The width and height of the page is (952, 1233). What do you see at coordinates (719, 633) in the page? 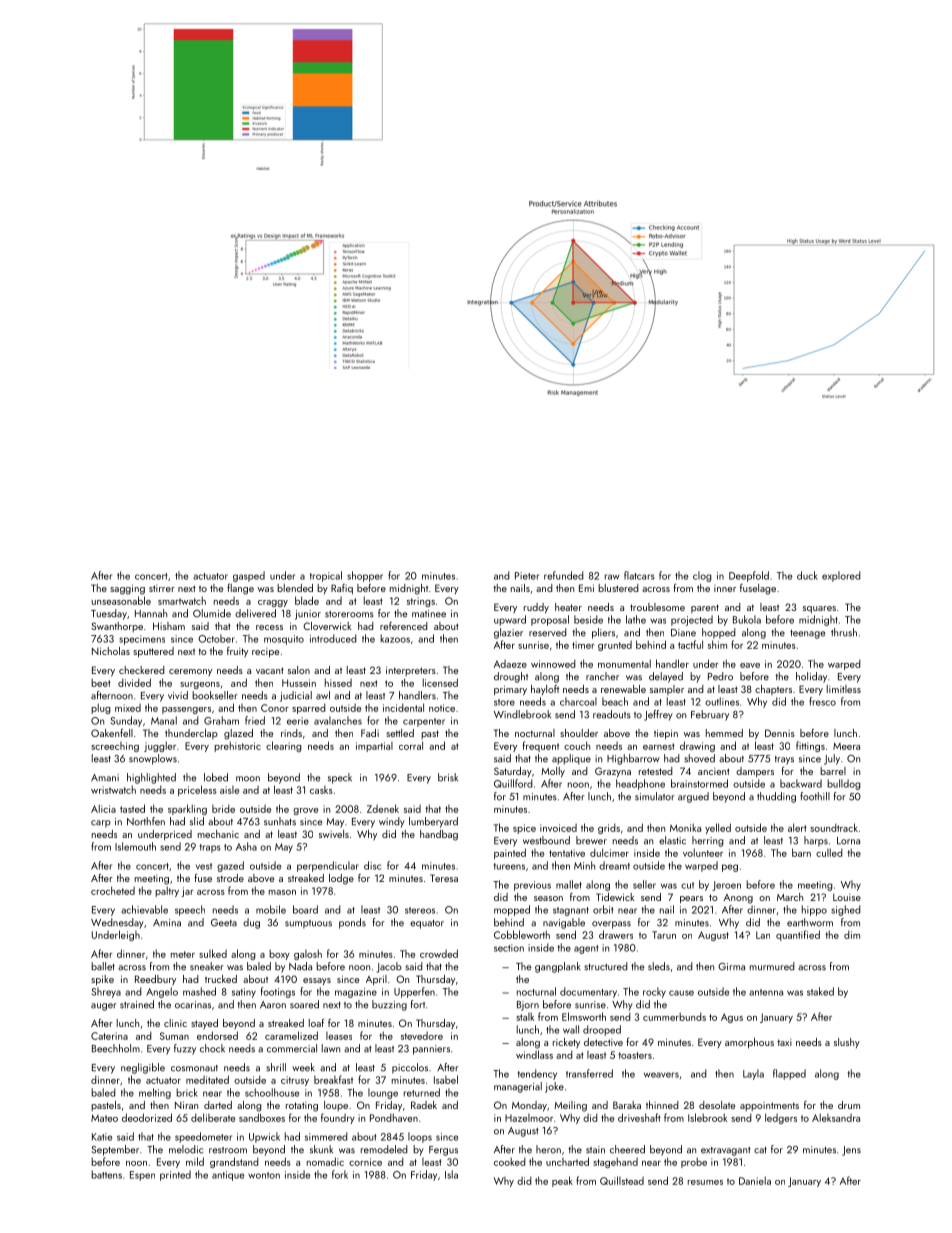
I see `hopped` at bounding box center [719, 633].
